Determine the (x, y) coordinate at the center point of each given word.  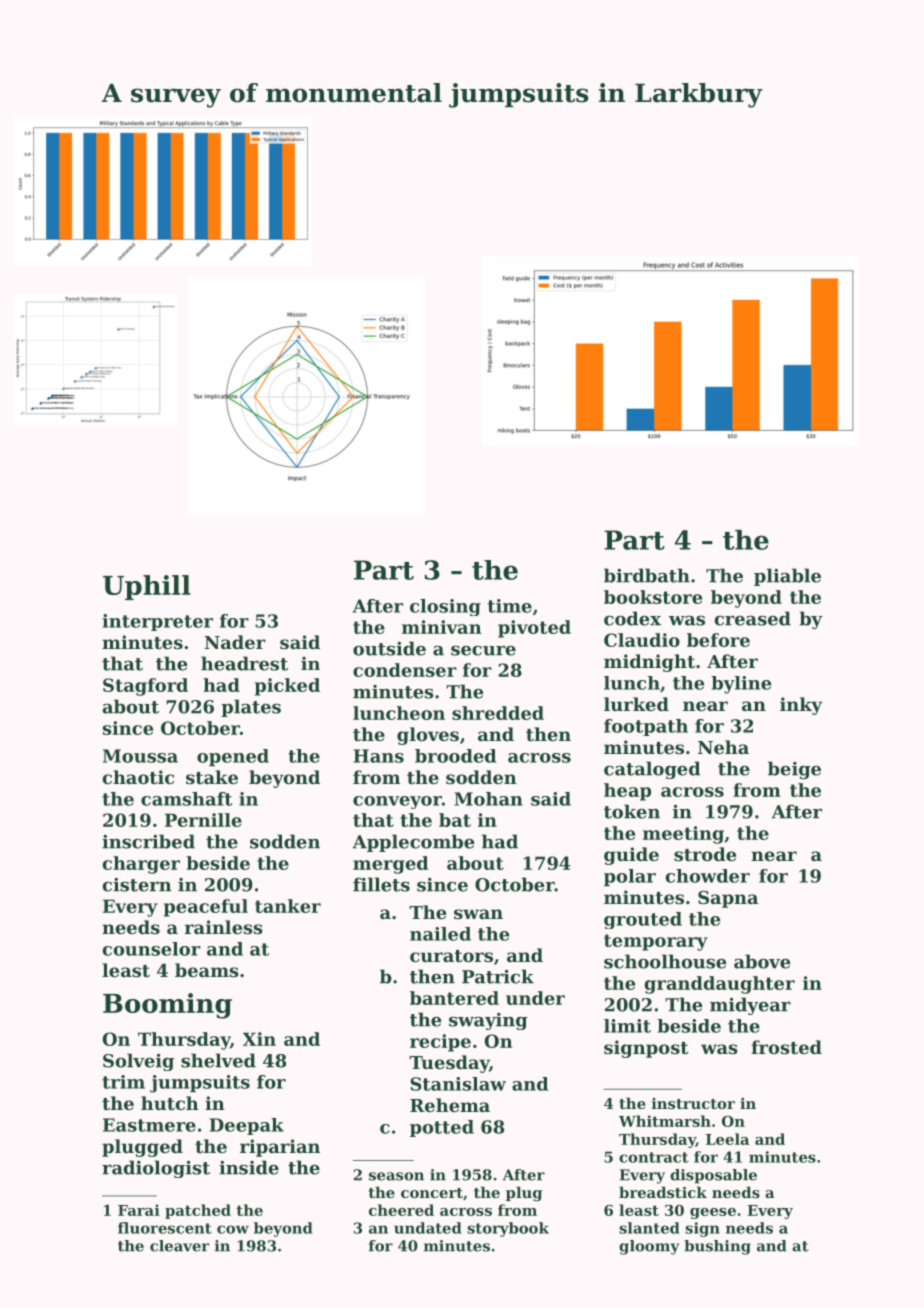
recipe (440, 1043)
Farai (139, 1210)
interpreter (157, 622)
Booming (167, 1006)
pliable (787, 577)
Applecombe (413, 843)
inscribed (148, 841)
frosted (786, 1047)
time (509, 606)
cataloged (652, 770)
